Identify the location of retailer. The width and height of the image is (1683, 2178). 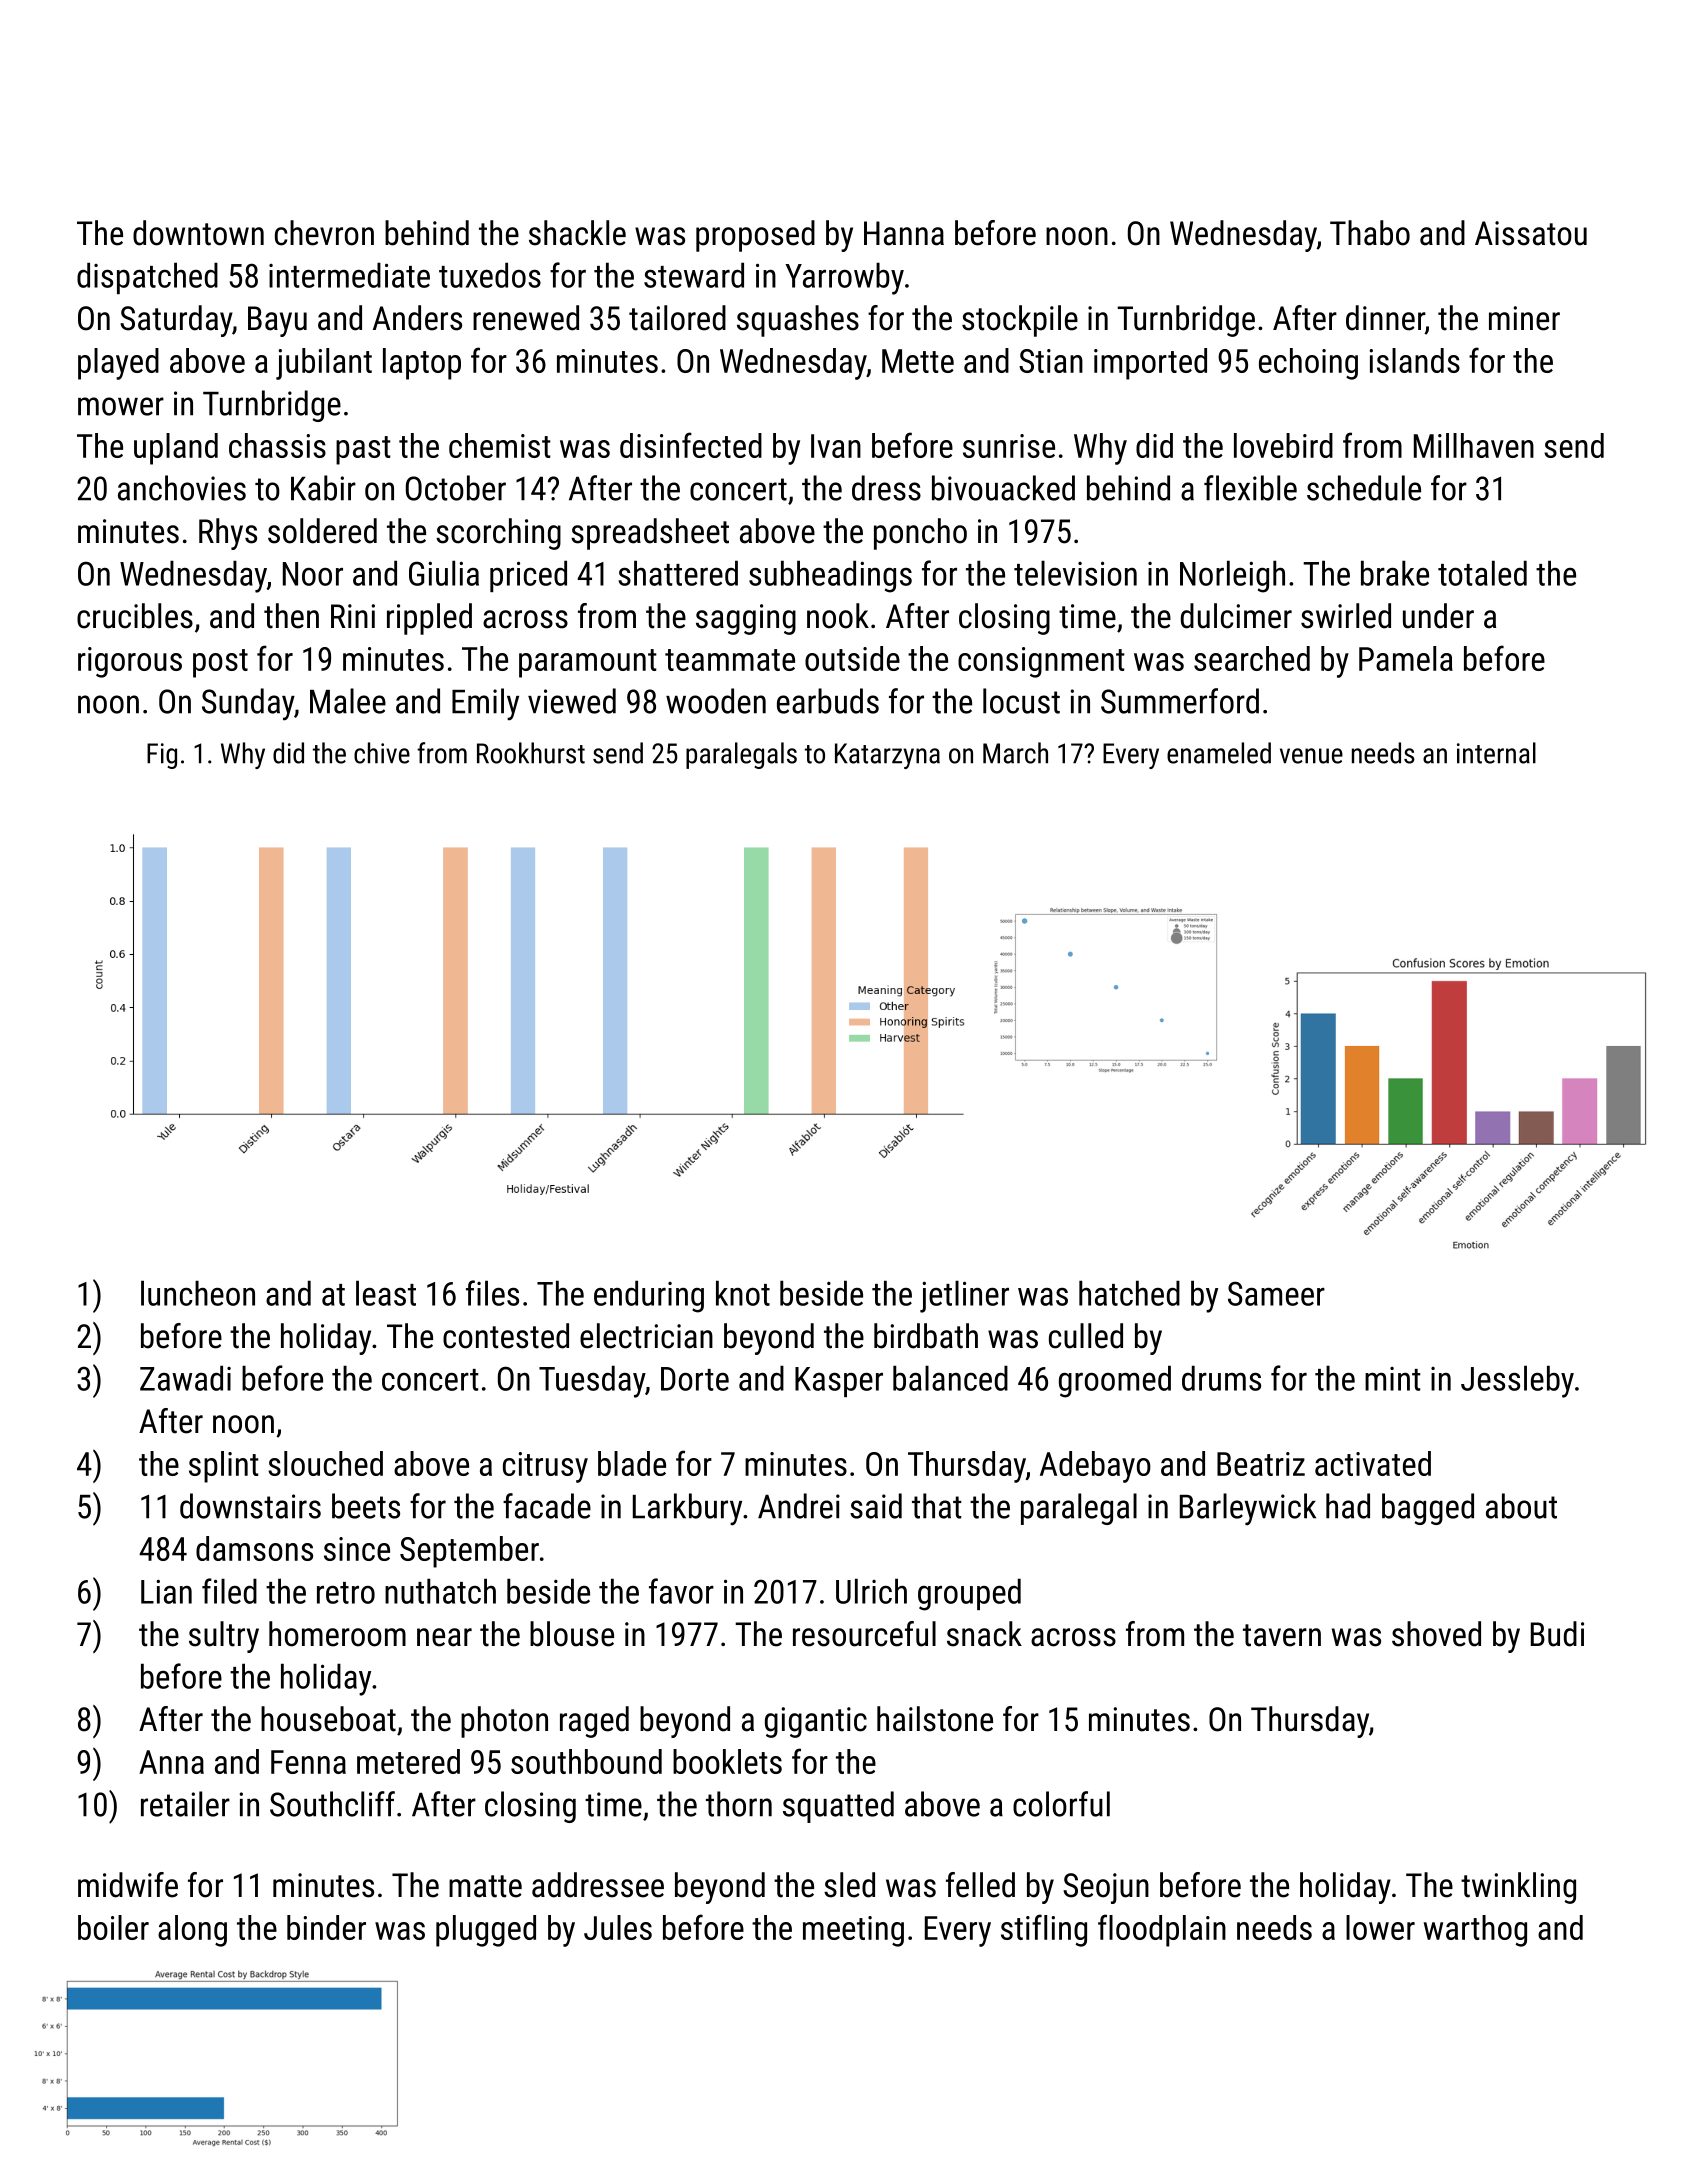
(185, 1804).
